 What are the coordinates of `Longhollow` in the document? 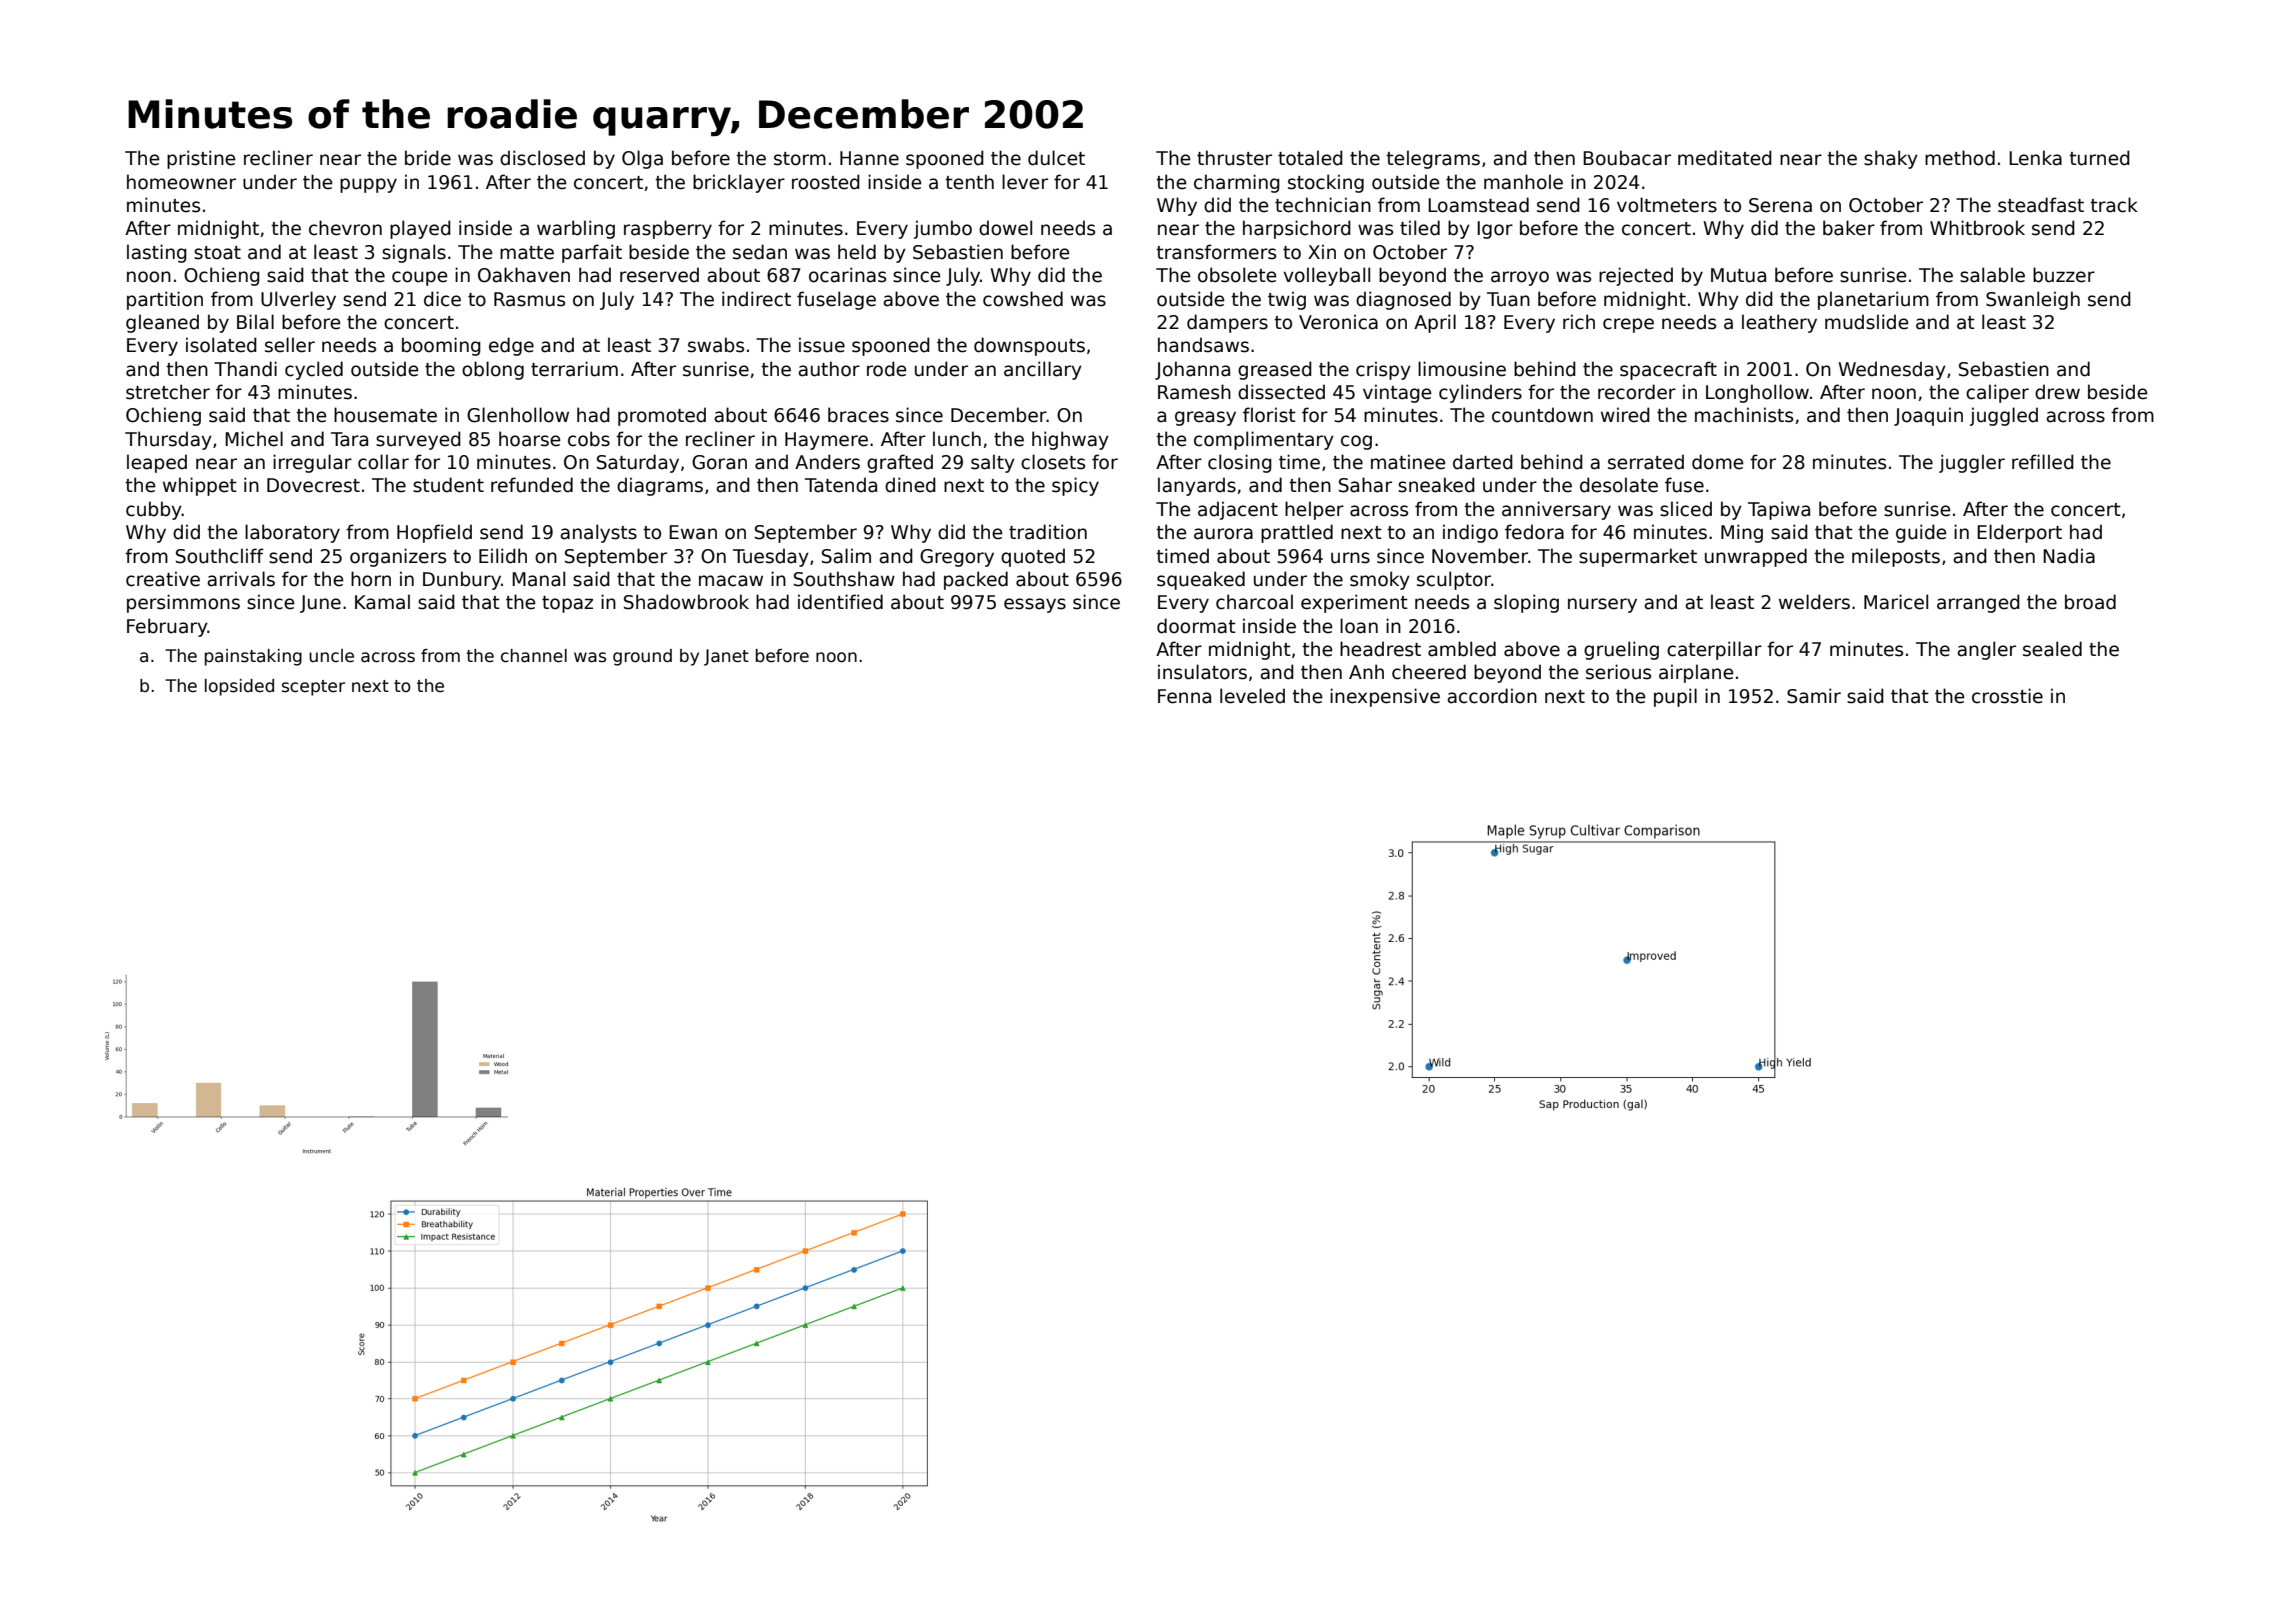 It's located at (1757, 393).
